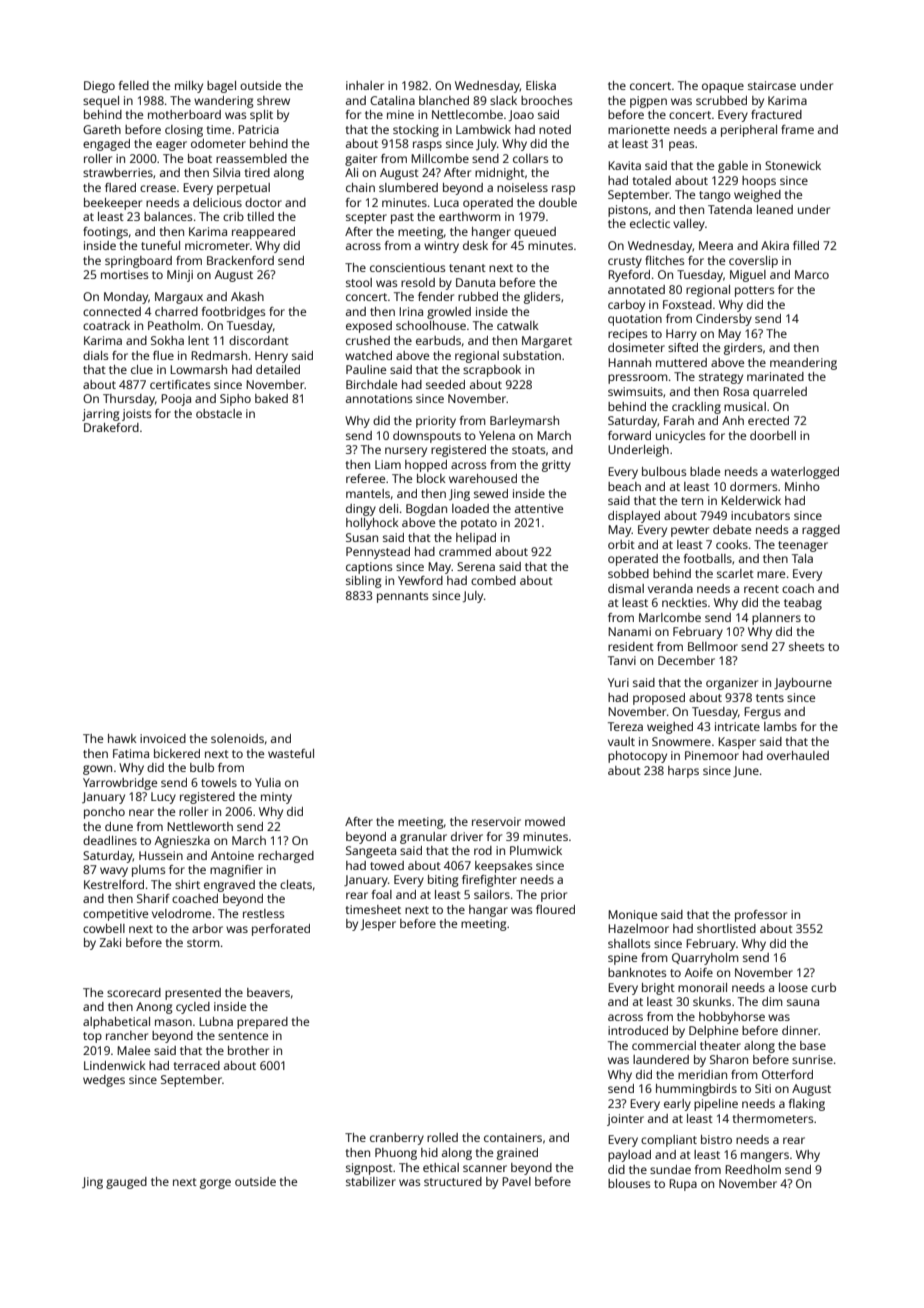 This screenshot has width=924, height=1308. Describe the element at coordinates (95, 355) in the screenshot. I see `dials` at that location.
